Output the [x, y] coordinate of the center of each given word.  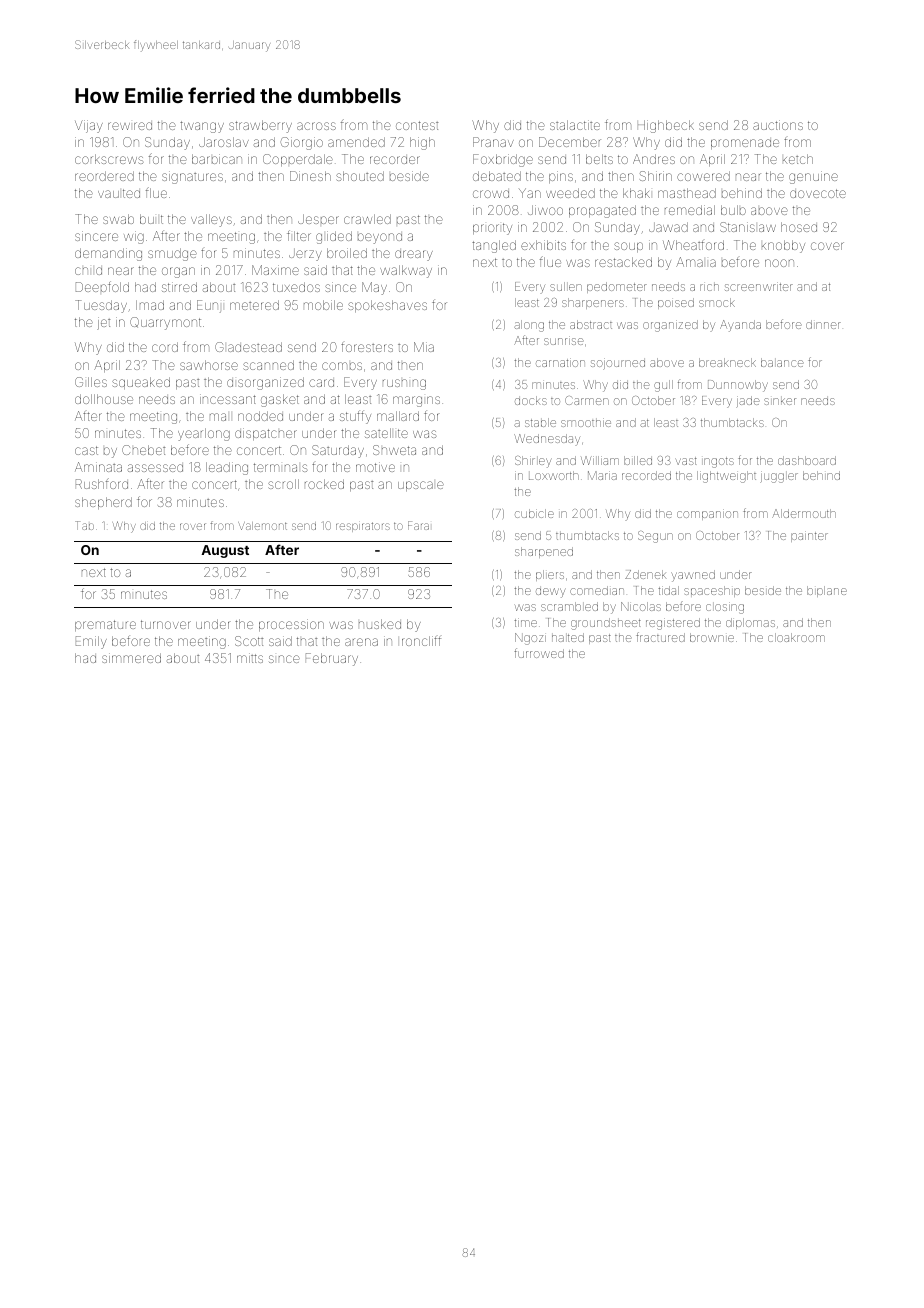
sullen [566, 286]
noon [779, 263]
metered [254, 305]
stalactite [575, 125]
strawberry [260, 126]
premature [105, 625]
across [316, 126]
